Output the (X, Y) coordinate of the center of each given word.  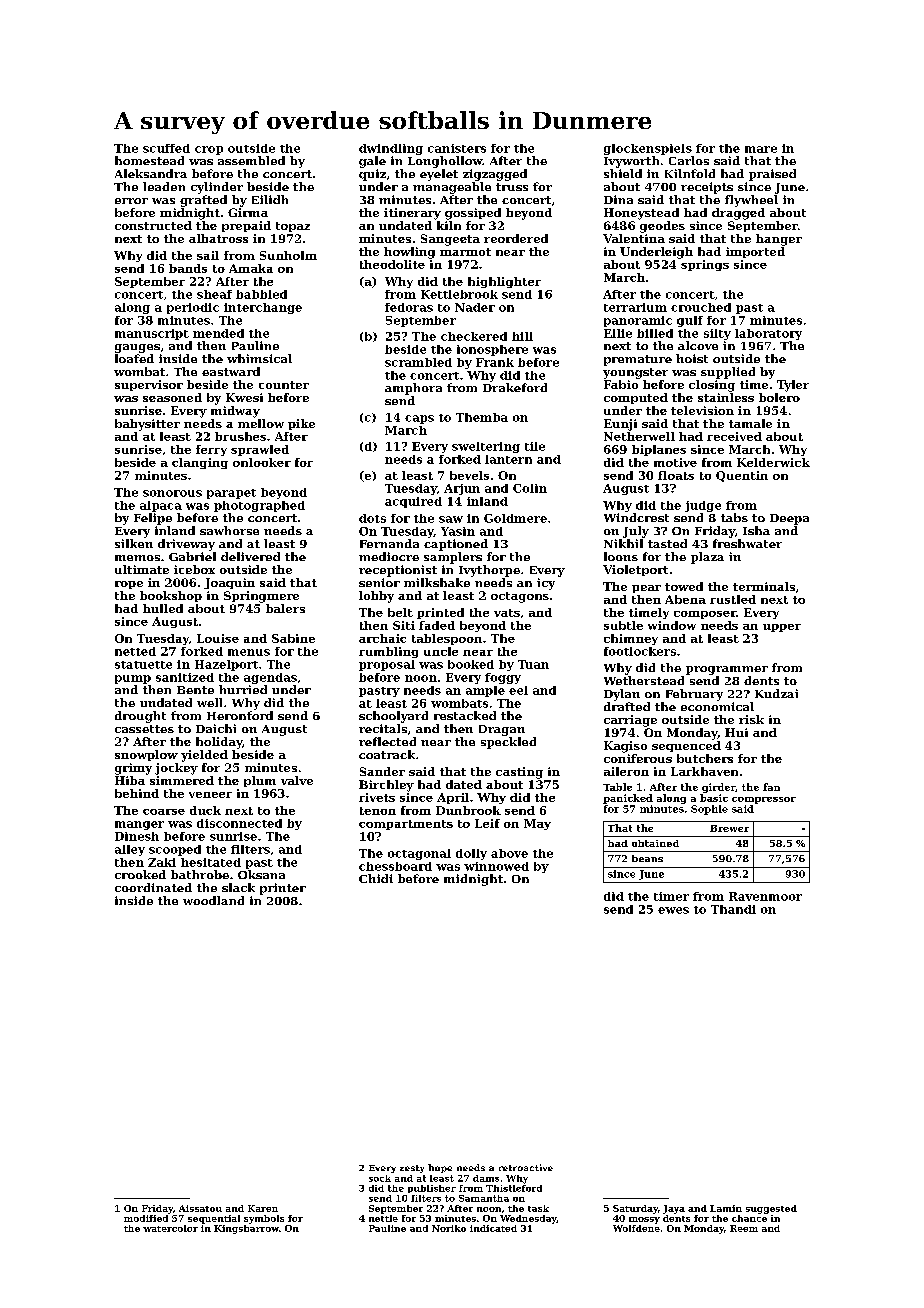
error (131, 201)
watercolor (170, 1228)
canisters (457, 148)
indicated (493, 1228)
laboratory (768, 334)
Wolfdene (636, 1228)
